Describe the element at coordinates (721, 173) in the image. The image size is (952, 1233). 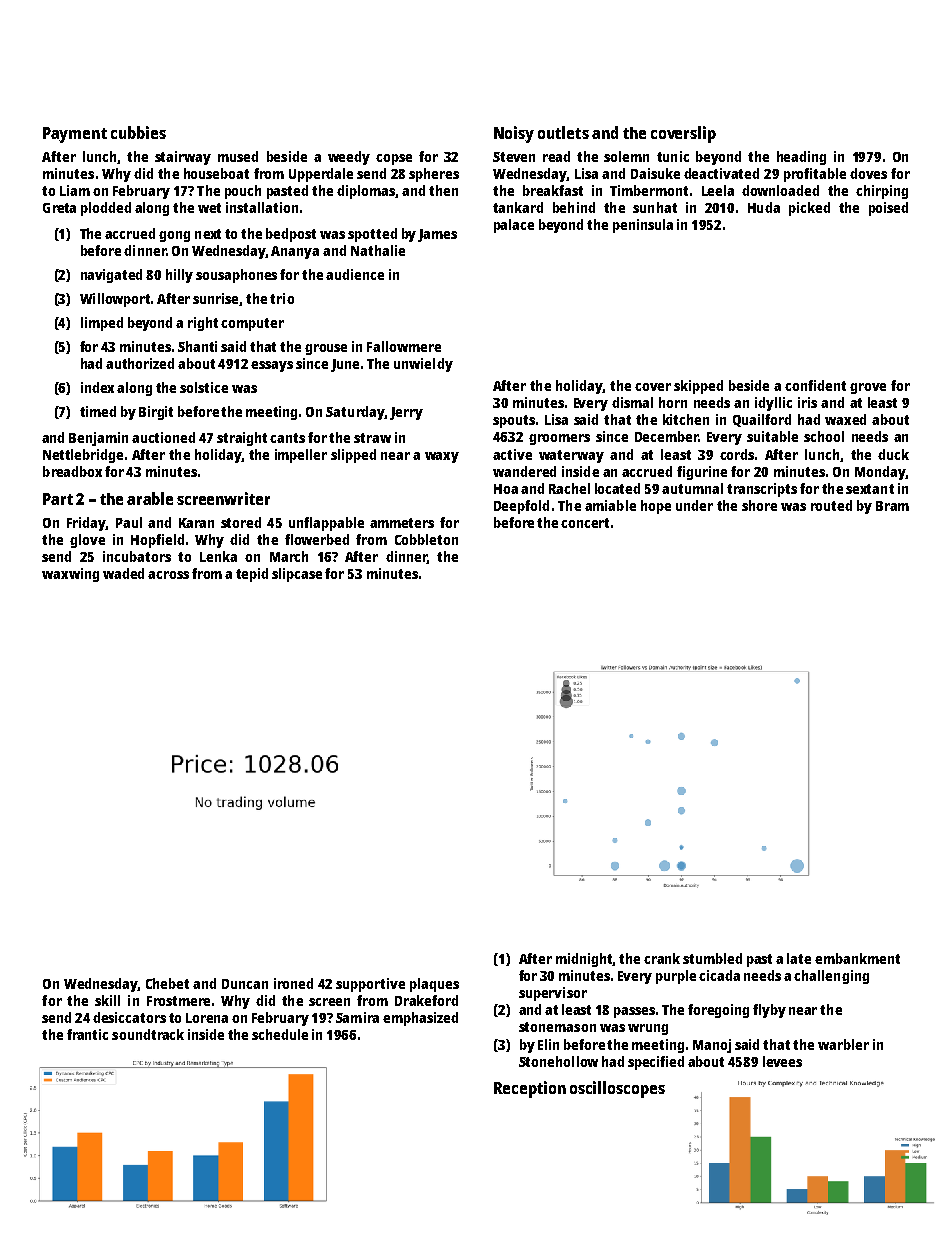
I see `deactivated` at that location.
